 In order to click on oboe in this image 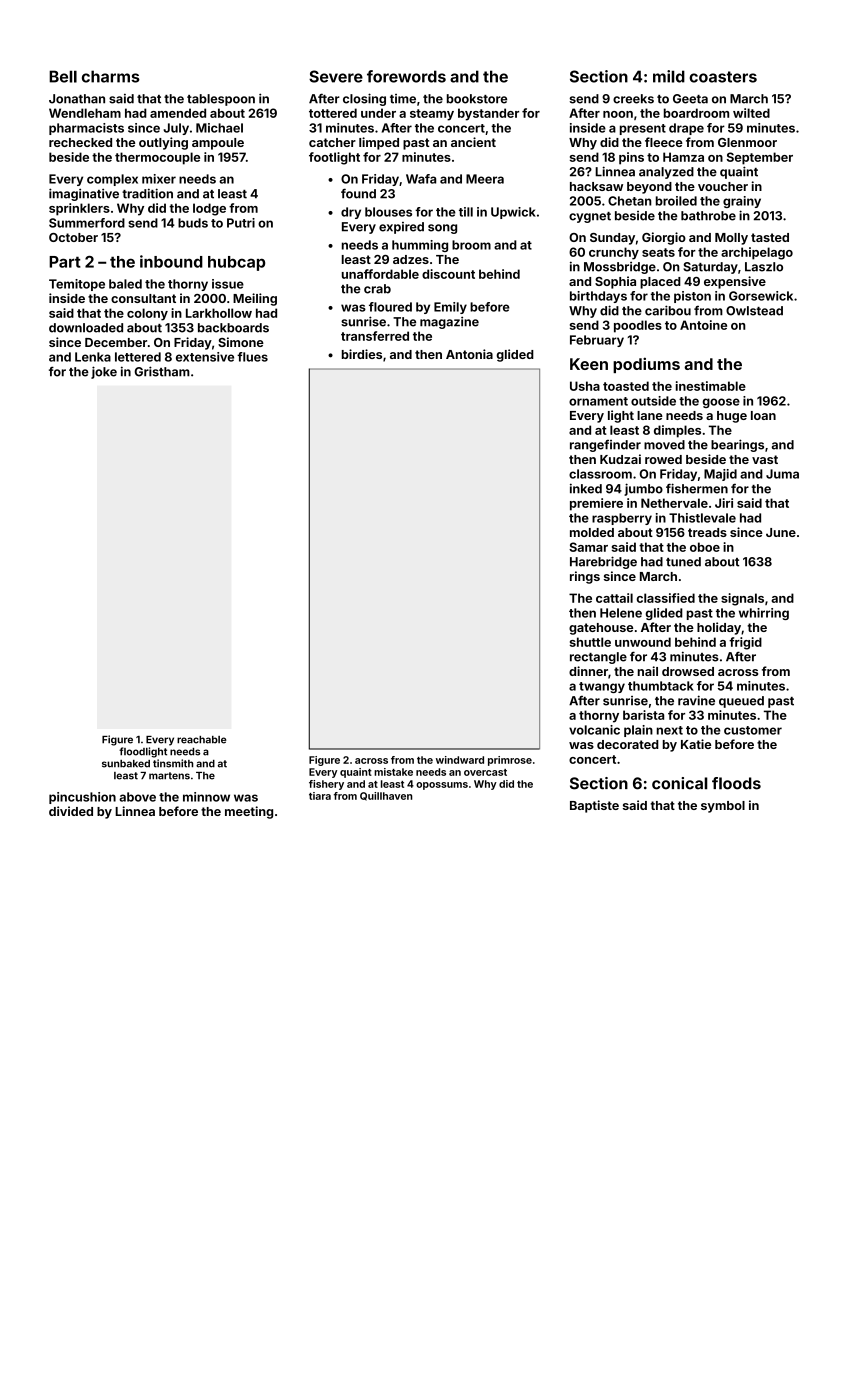, I will do `click(705, 547)`.
